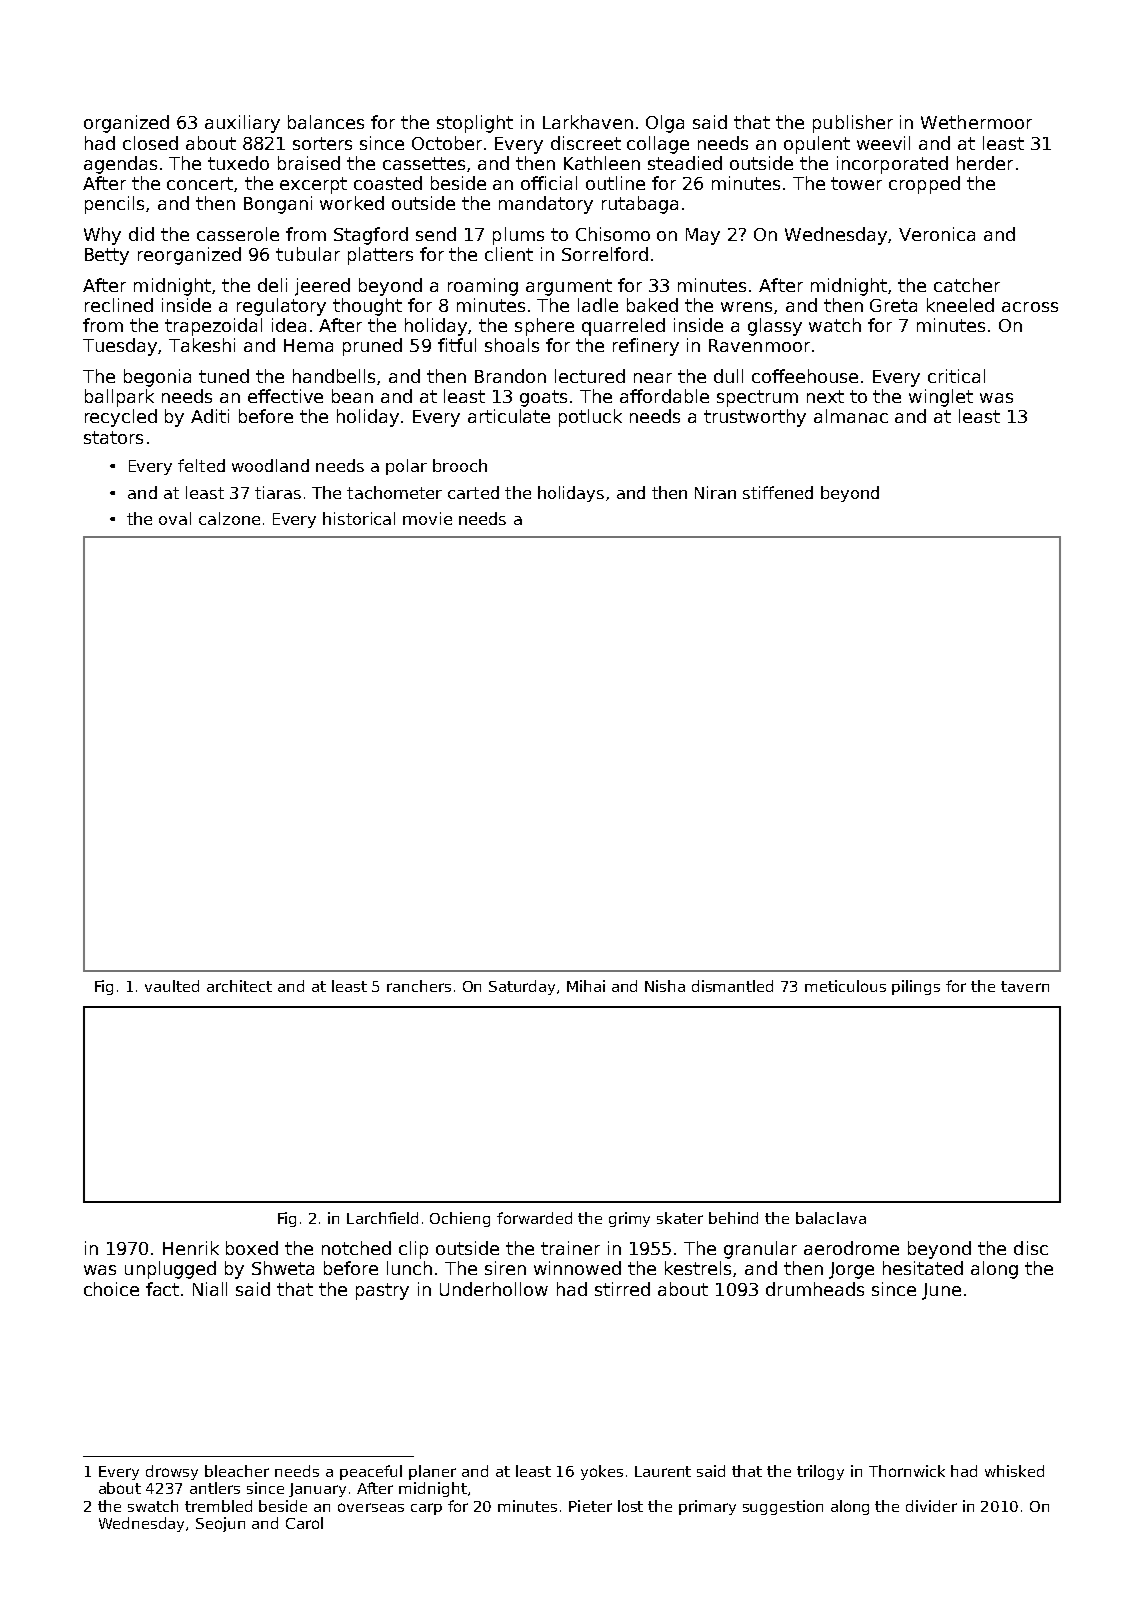  Describe the element at coordinates (703, 236) in the screenshot. I see `May` at that location.
